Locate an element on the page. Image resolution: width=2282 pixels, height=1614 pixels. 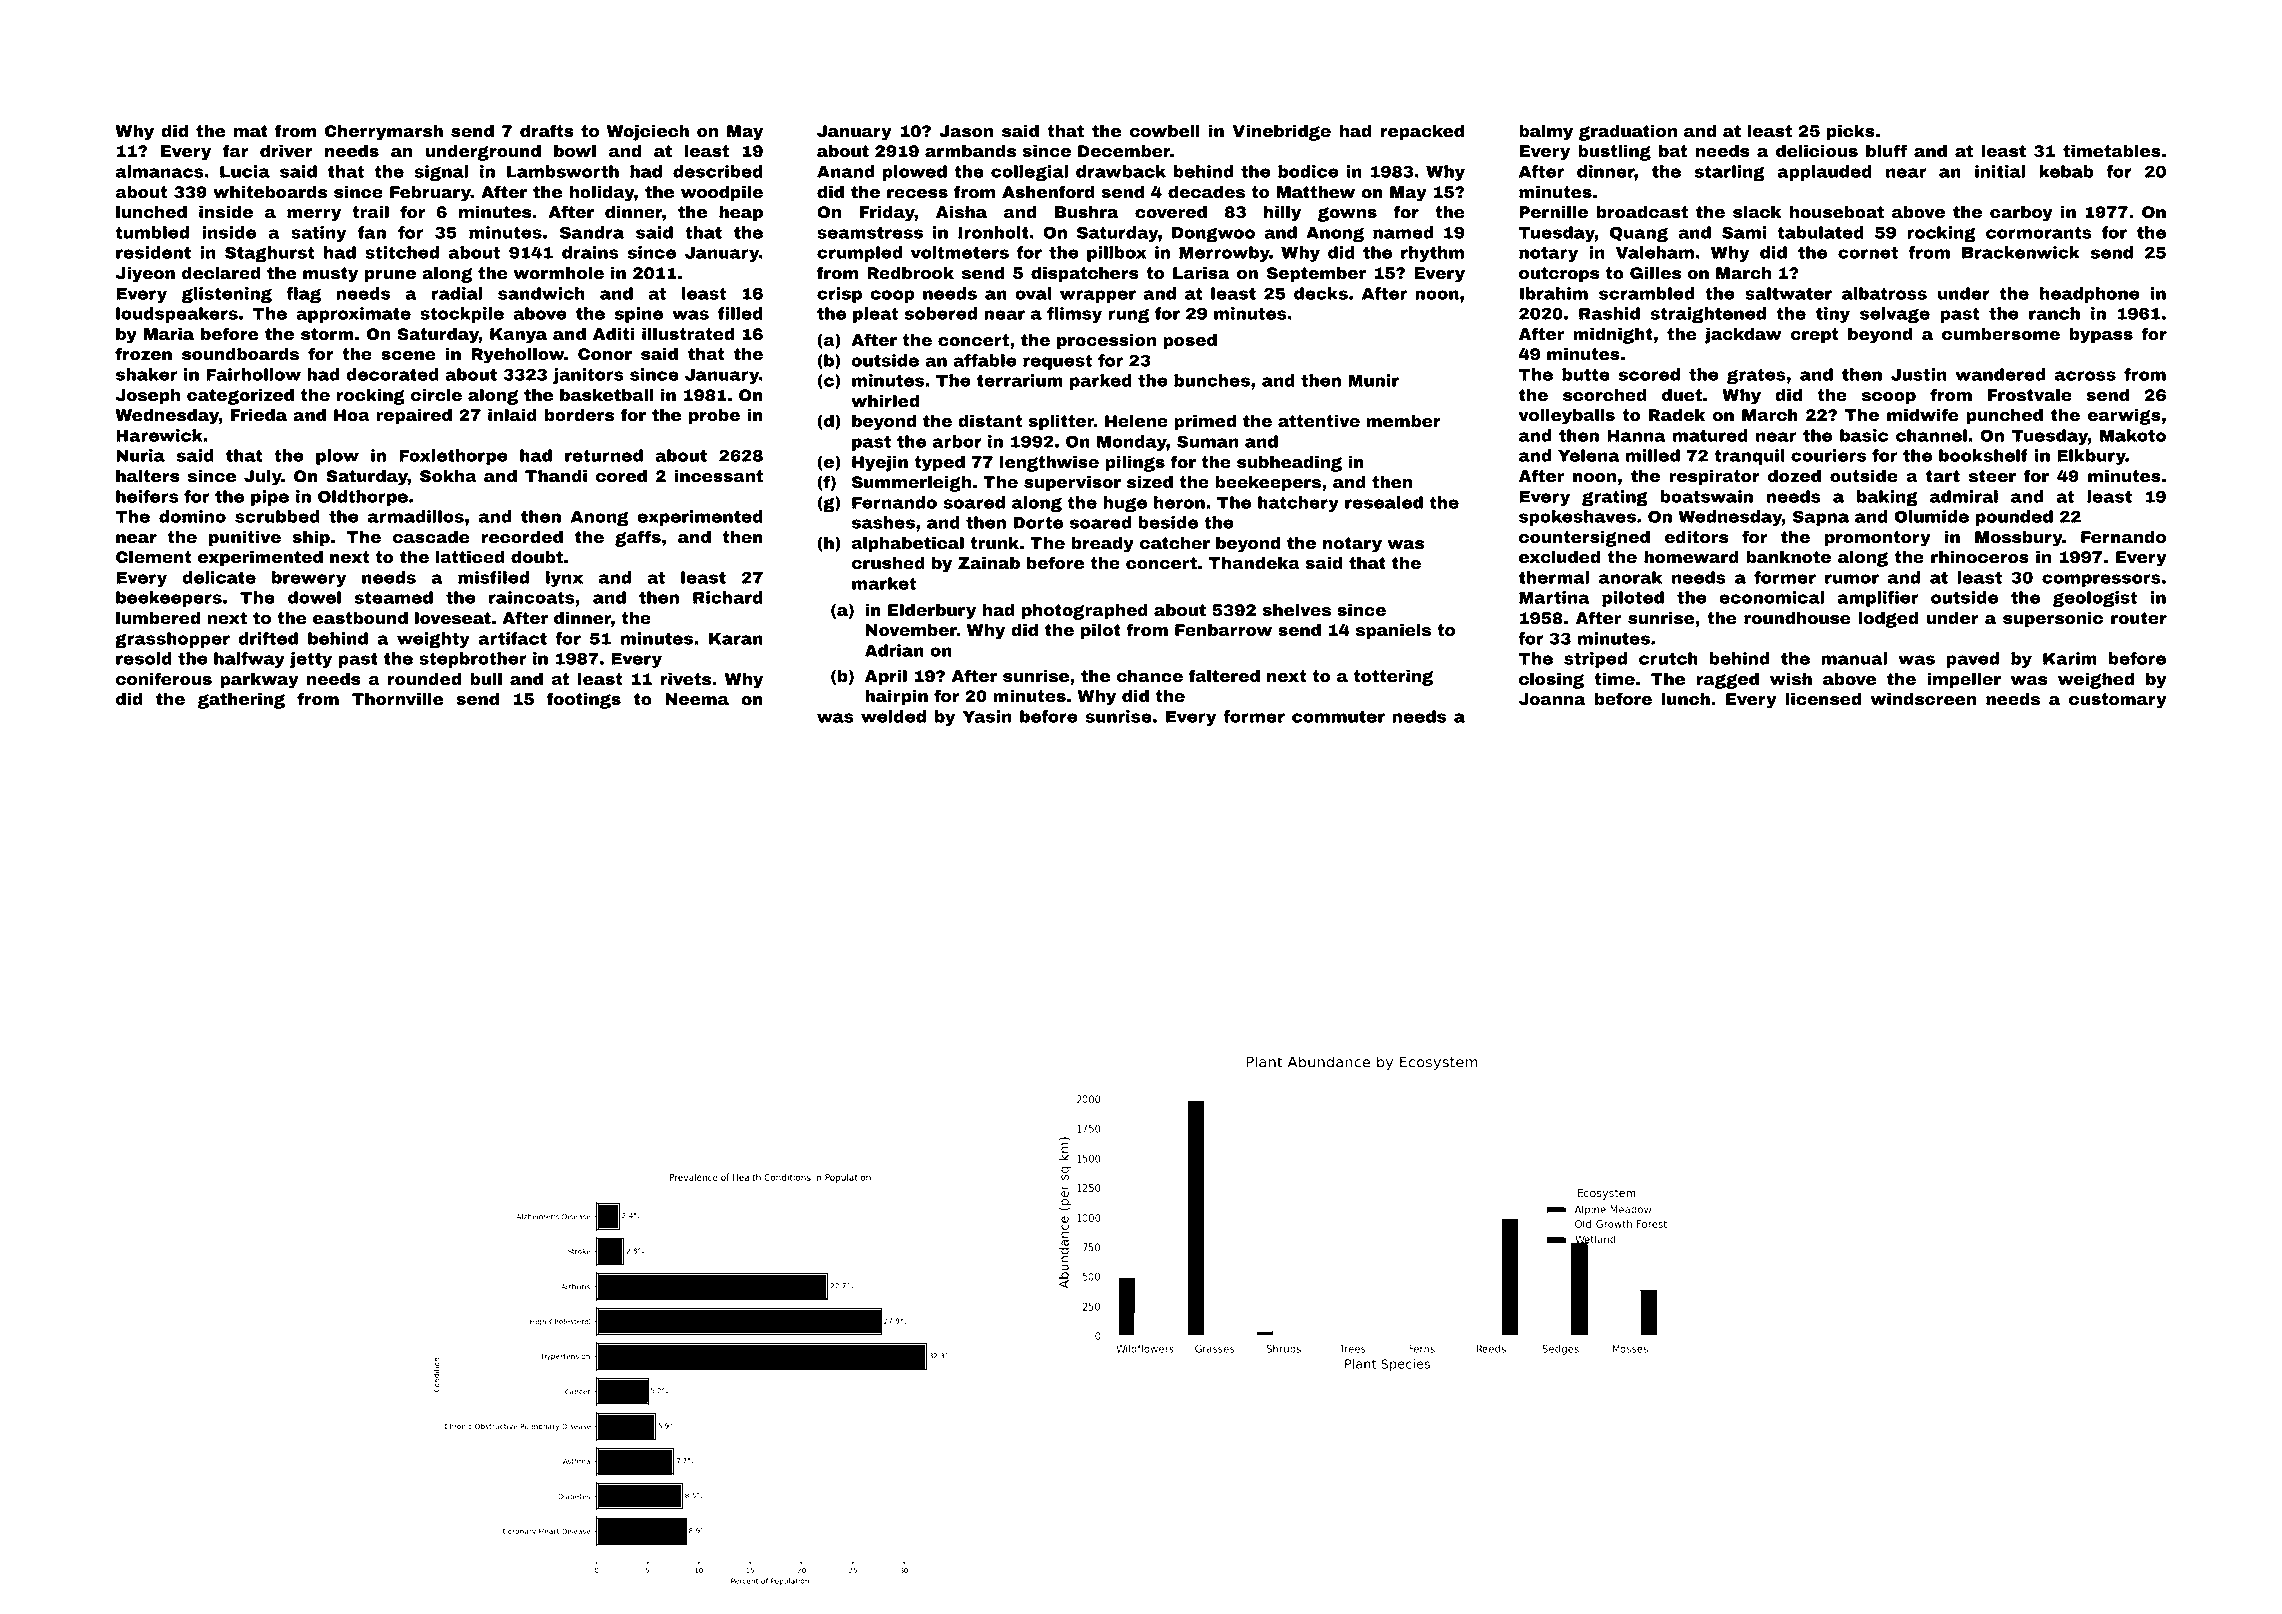
woodpile is located at coordinates (722, 194).
